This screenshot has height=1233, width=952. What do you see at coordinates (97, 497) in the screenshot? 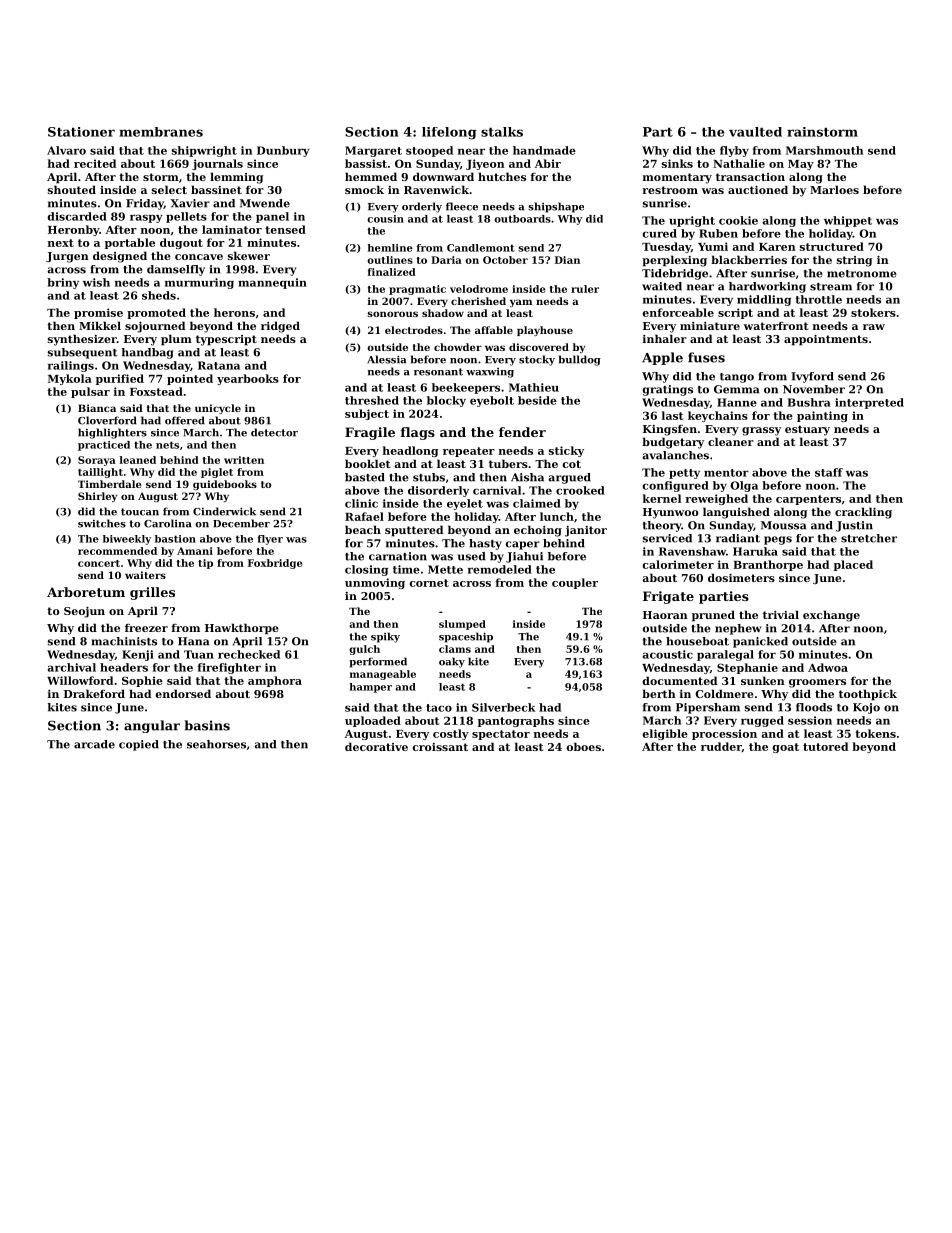
I see `Shirley` at bounding box center [97, 497].
